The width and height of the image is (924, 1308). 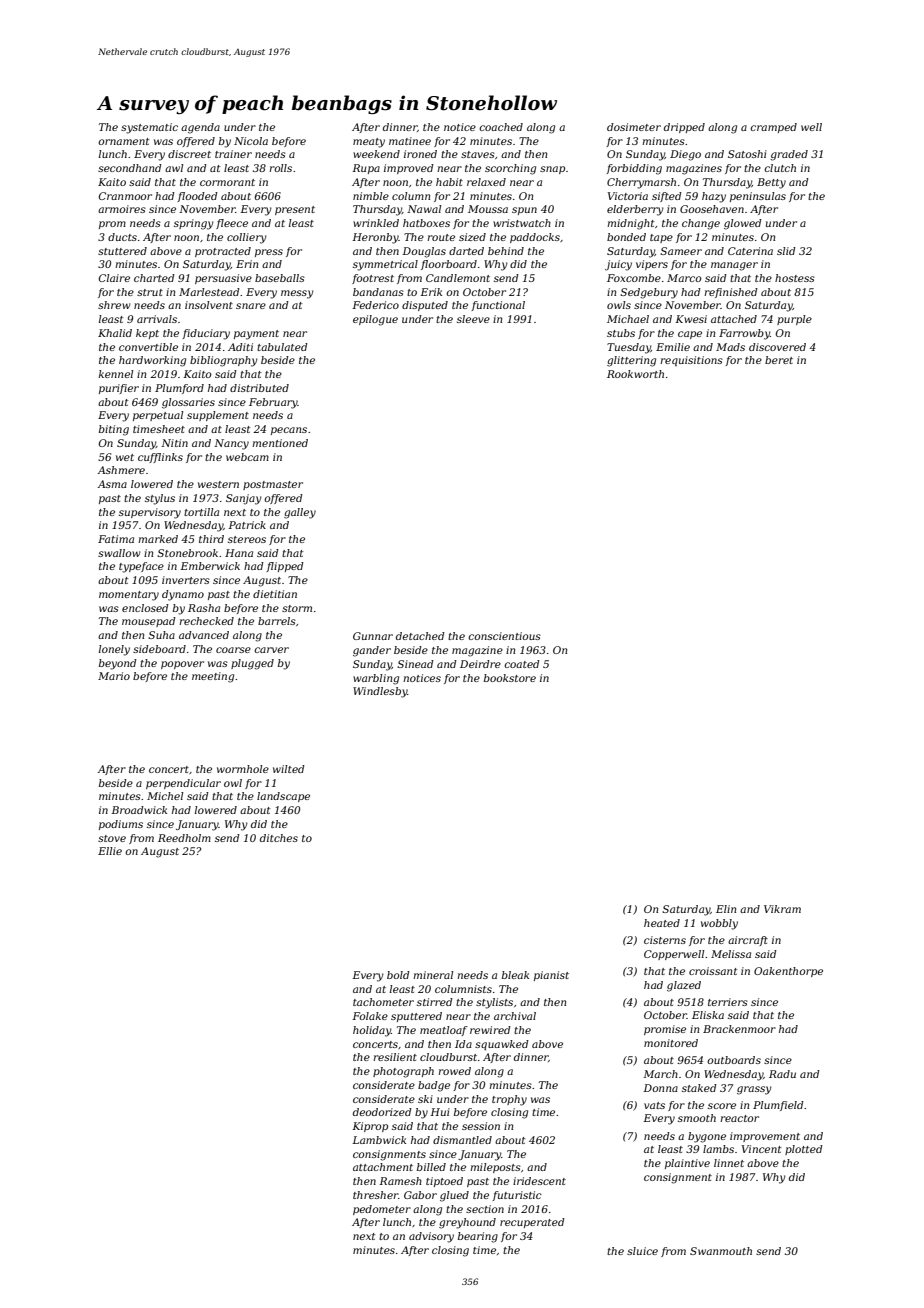 What do you see at coordinates (206, 334) in the image?
I see `fiduciary` at bounding box center [206, 334].
